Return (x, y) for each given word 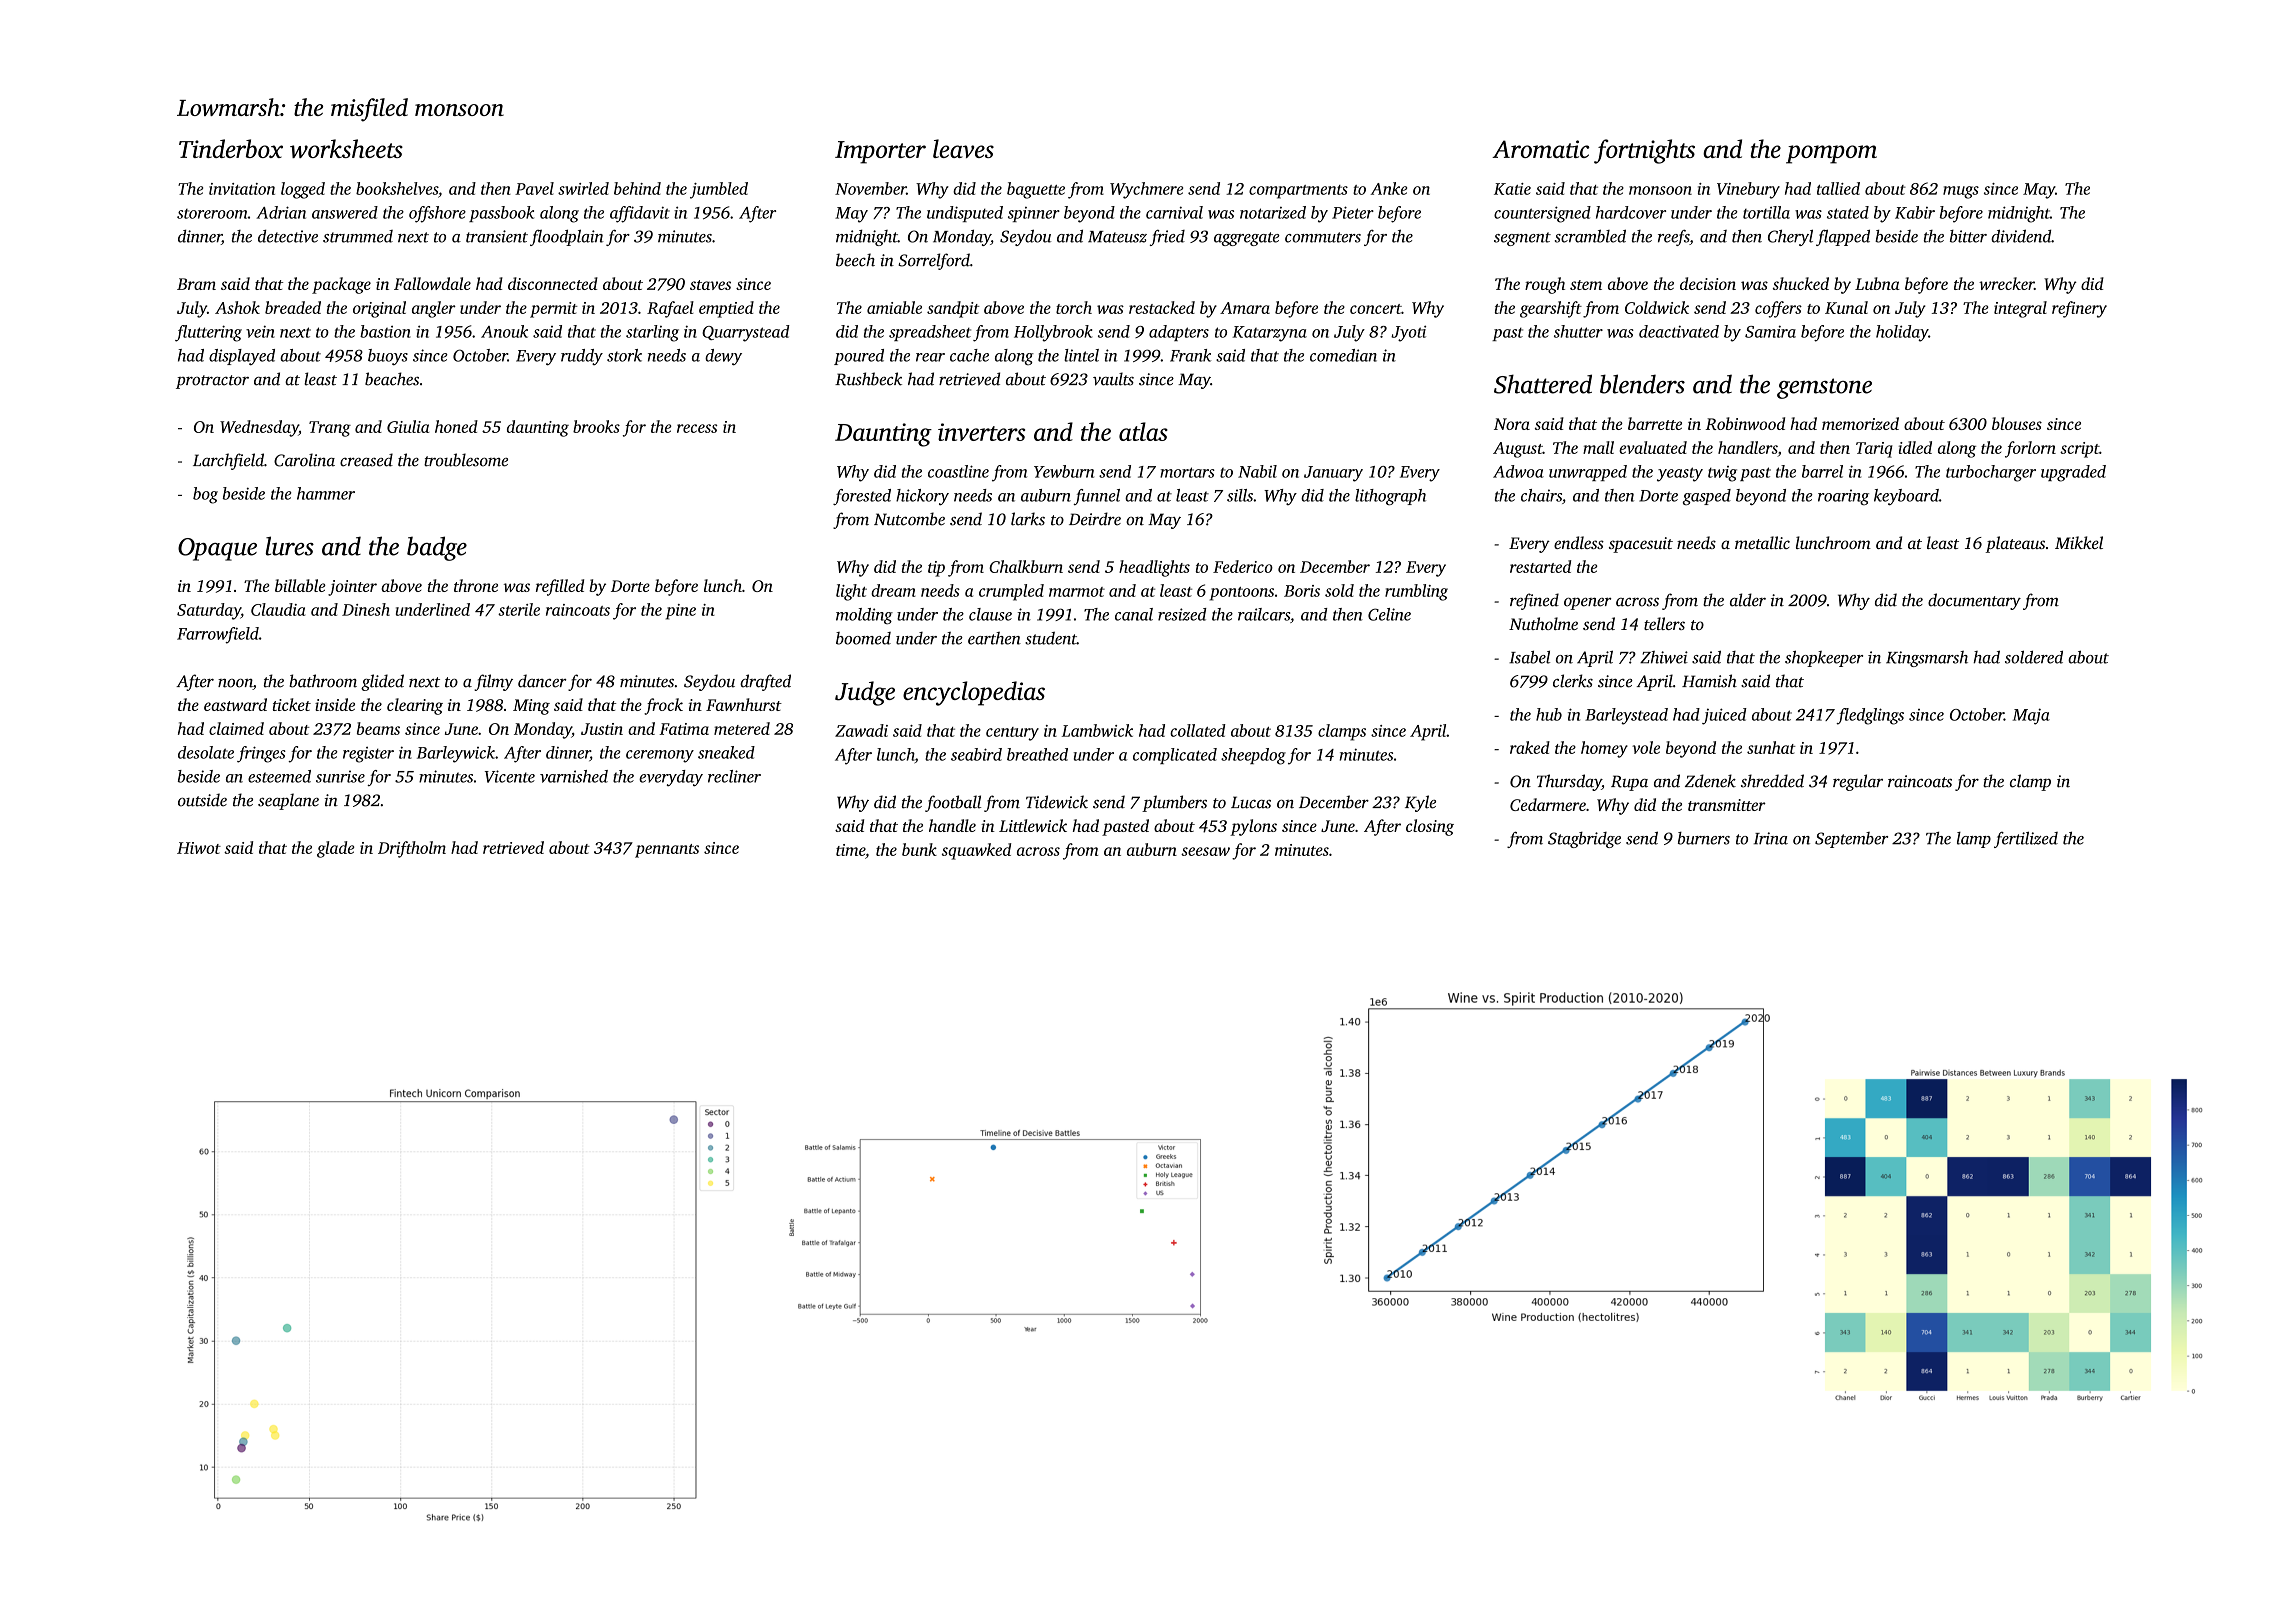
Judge (865, 693)
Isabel (1529, 657)
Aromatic (1541, 149)
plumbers (1174, 803)
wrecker (2006, 283)
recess (697, 428)
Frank (1190, 355)
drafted (765, 682)
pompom (1831, 154)
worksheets (346, 148)
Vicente (510, 776)
